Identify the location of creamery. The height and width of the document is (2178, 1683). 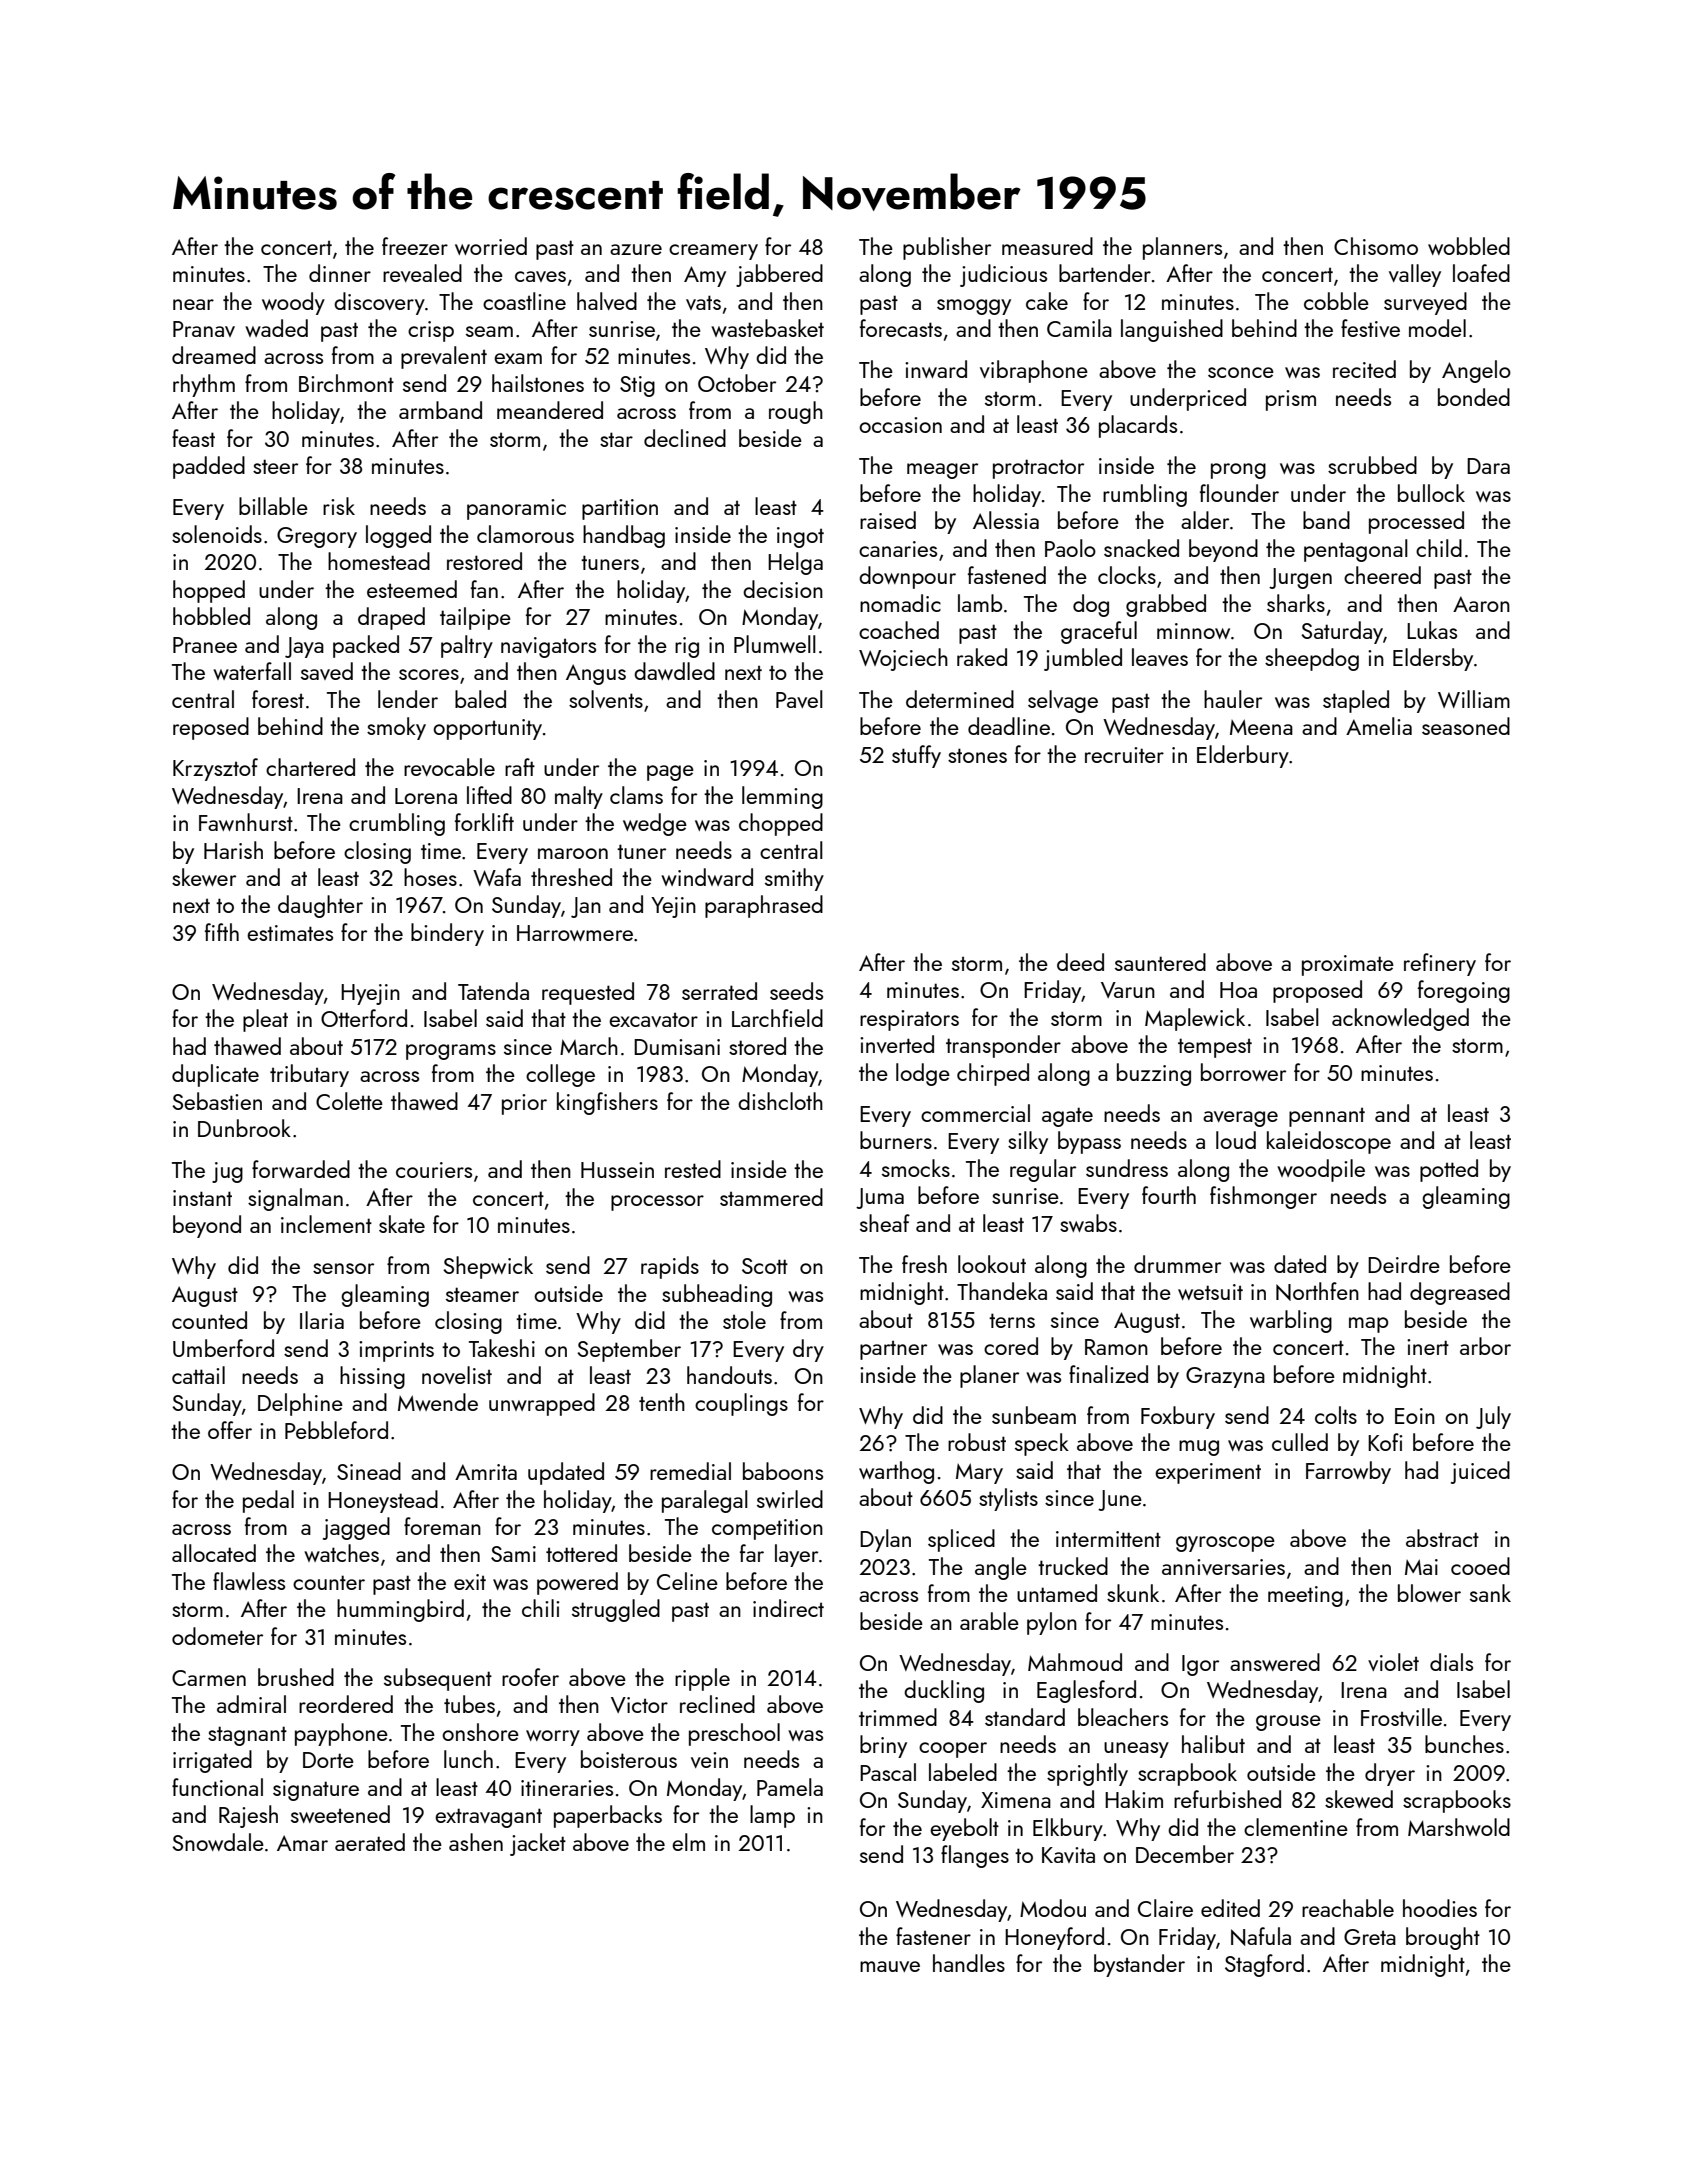
(713, 252).
